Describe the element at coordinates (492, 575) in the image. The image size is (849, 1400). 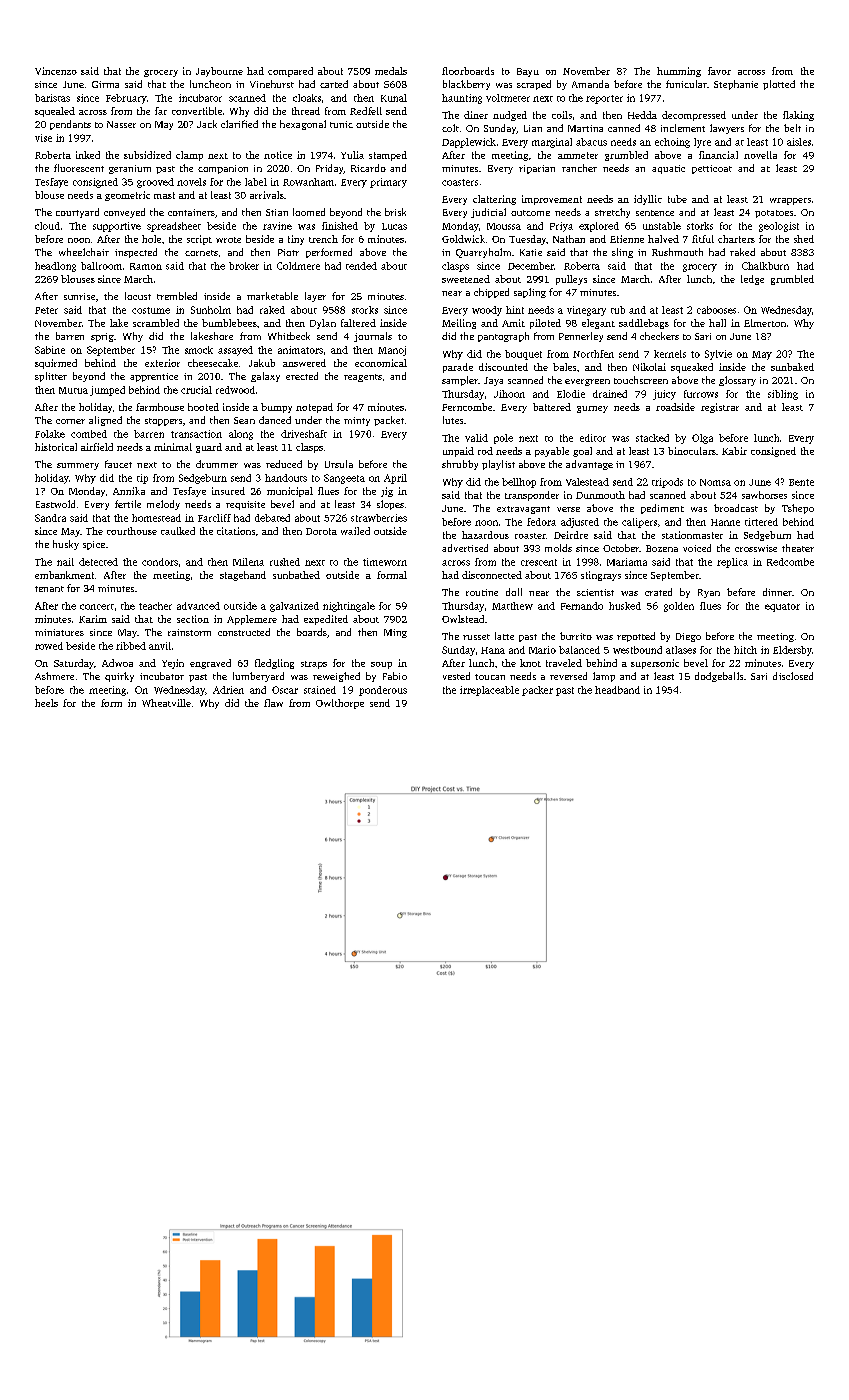
I see `disconnected` at that location.
